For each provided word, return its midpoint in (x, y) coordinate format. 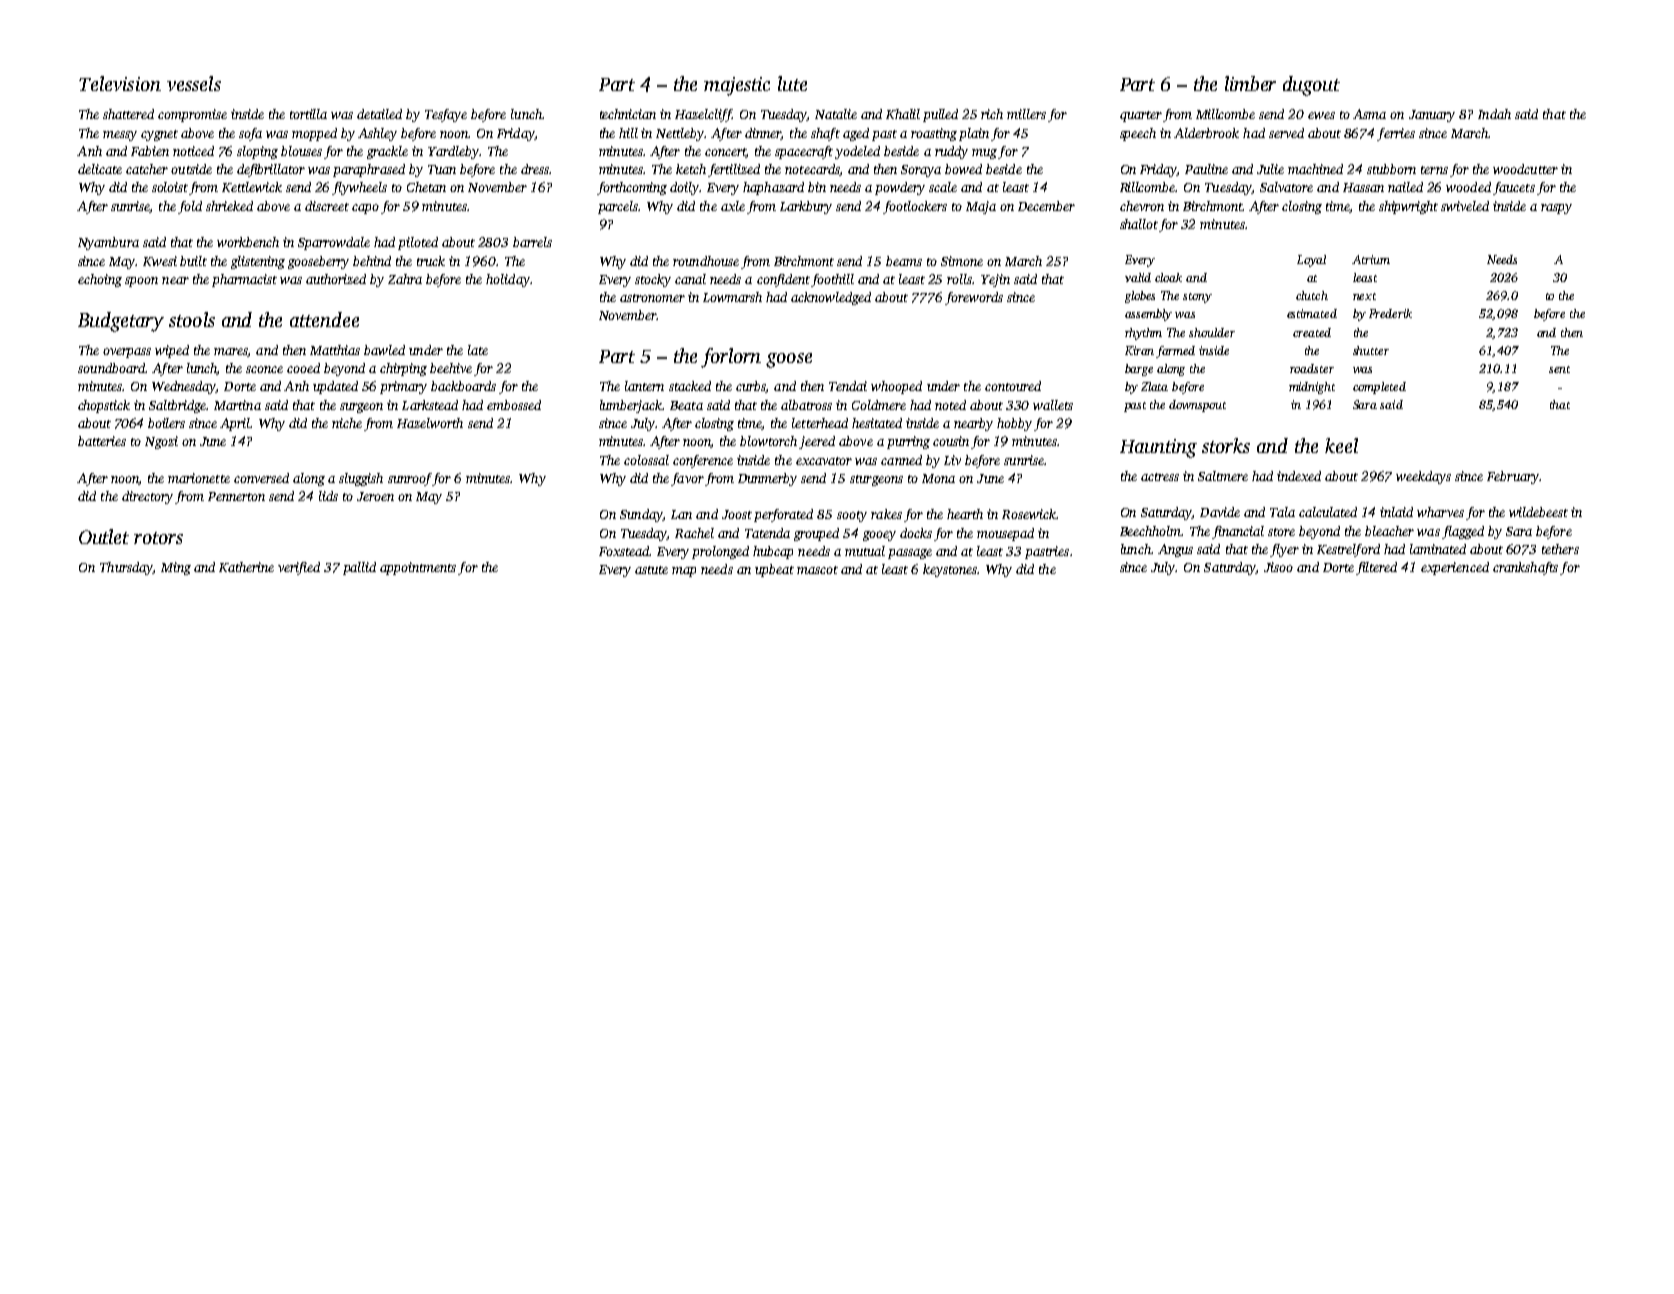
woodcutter (1525, 169)
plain (974, 134)
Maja (981, 207)
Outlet (104, 536)
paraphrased (369, 170)
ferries (1396, 134)
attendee (324, 319)
